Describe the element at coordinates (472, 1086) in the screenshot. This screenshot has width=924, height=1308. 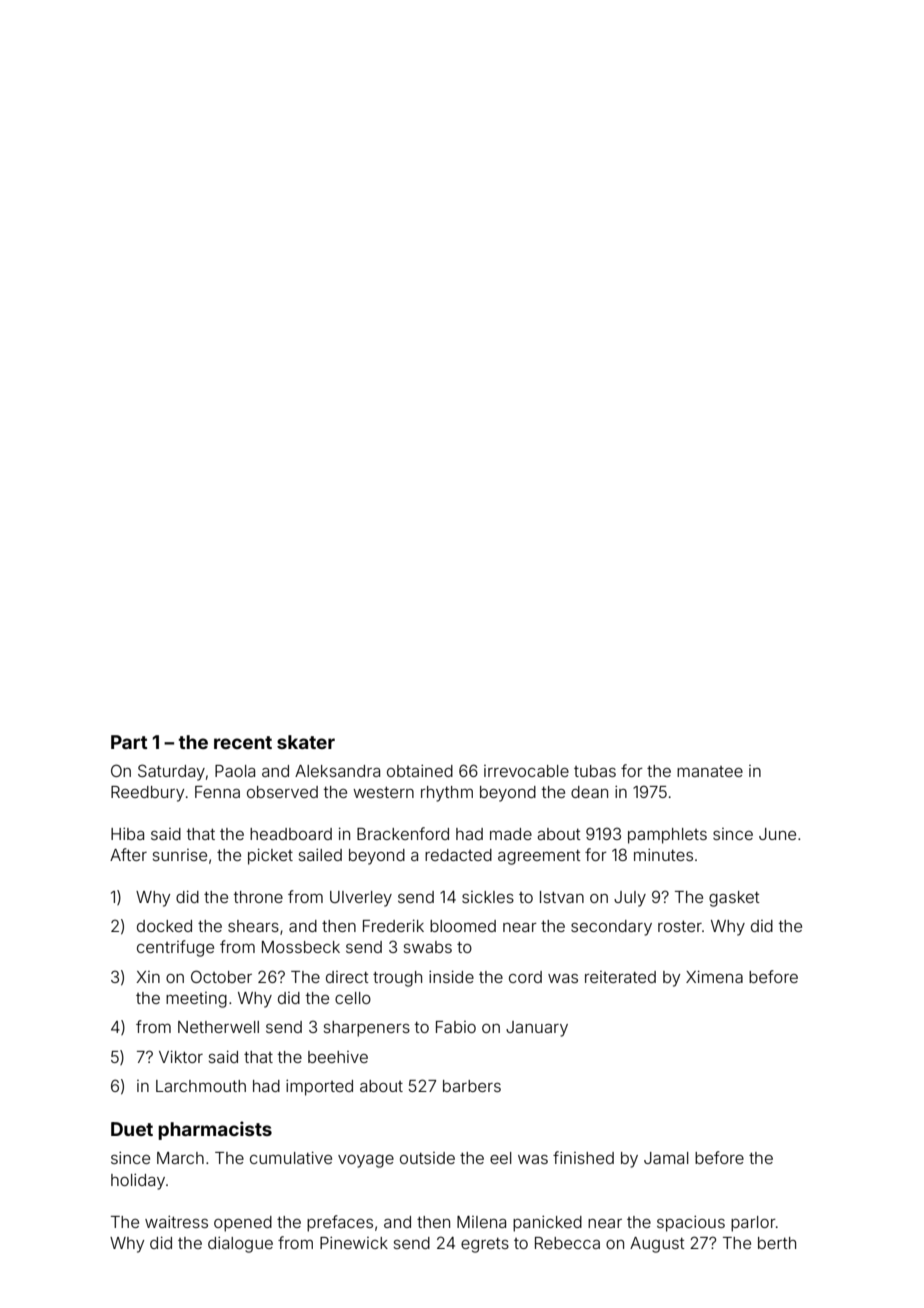
I see `barbers` at that location.
